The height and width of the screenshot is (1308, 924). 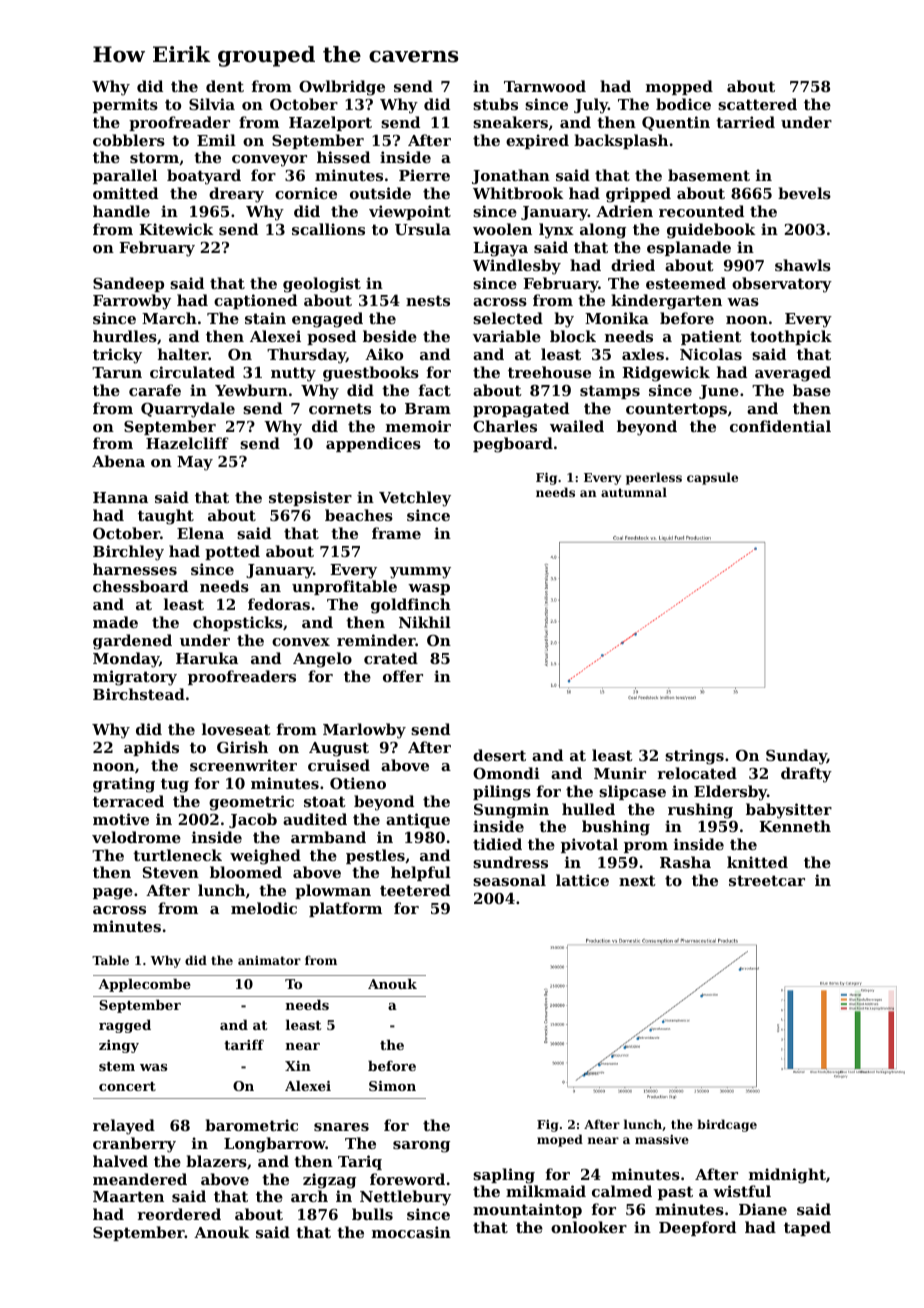 What do you see at coordinates (125, 105) in the screenshot?
I see `permits` at bounding box center [125, 105].
